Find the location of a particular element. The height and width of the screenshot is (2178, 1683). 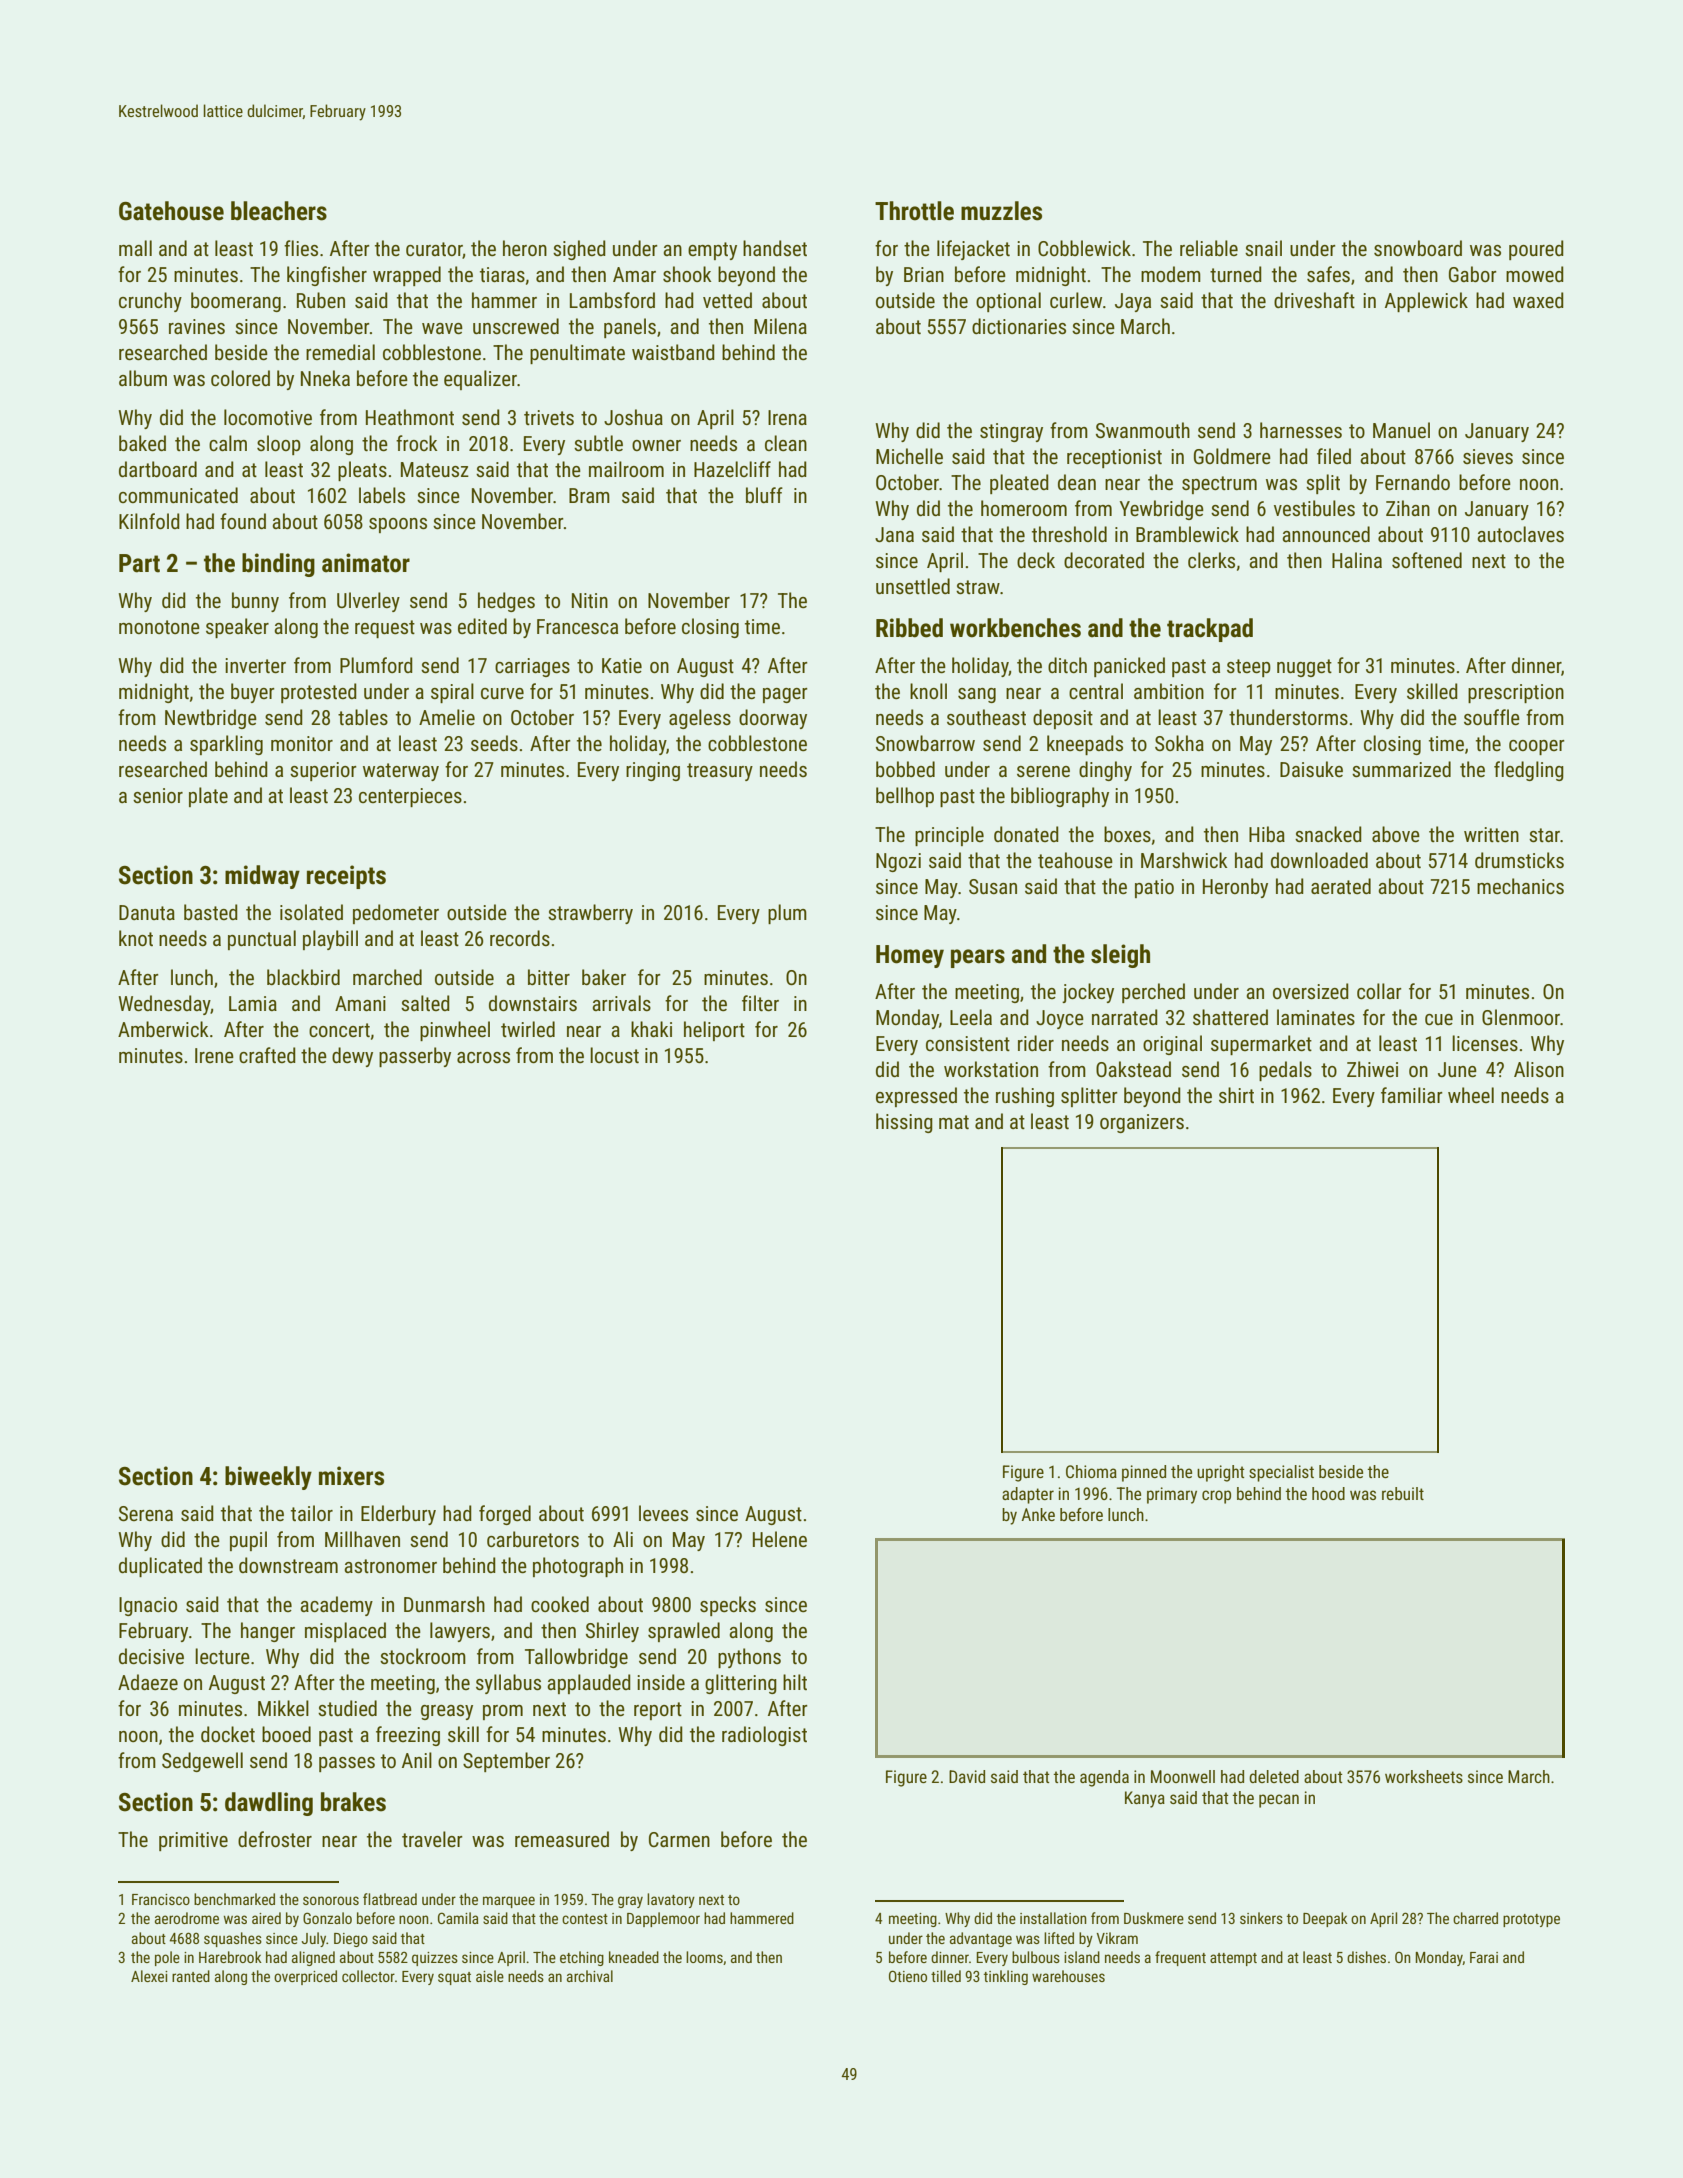

Sedgewell is located at coordinates (202, 1762).
